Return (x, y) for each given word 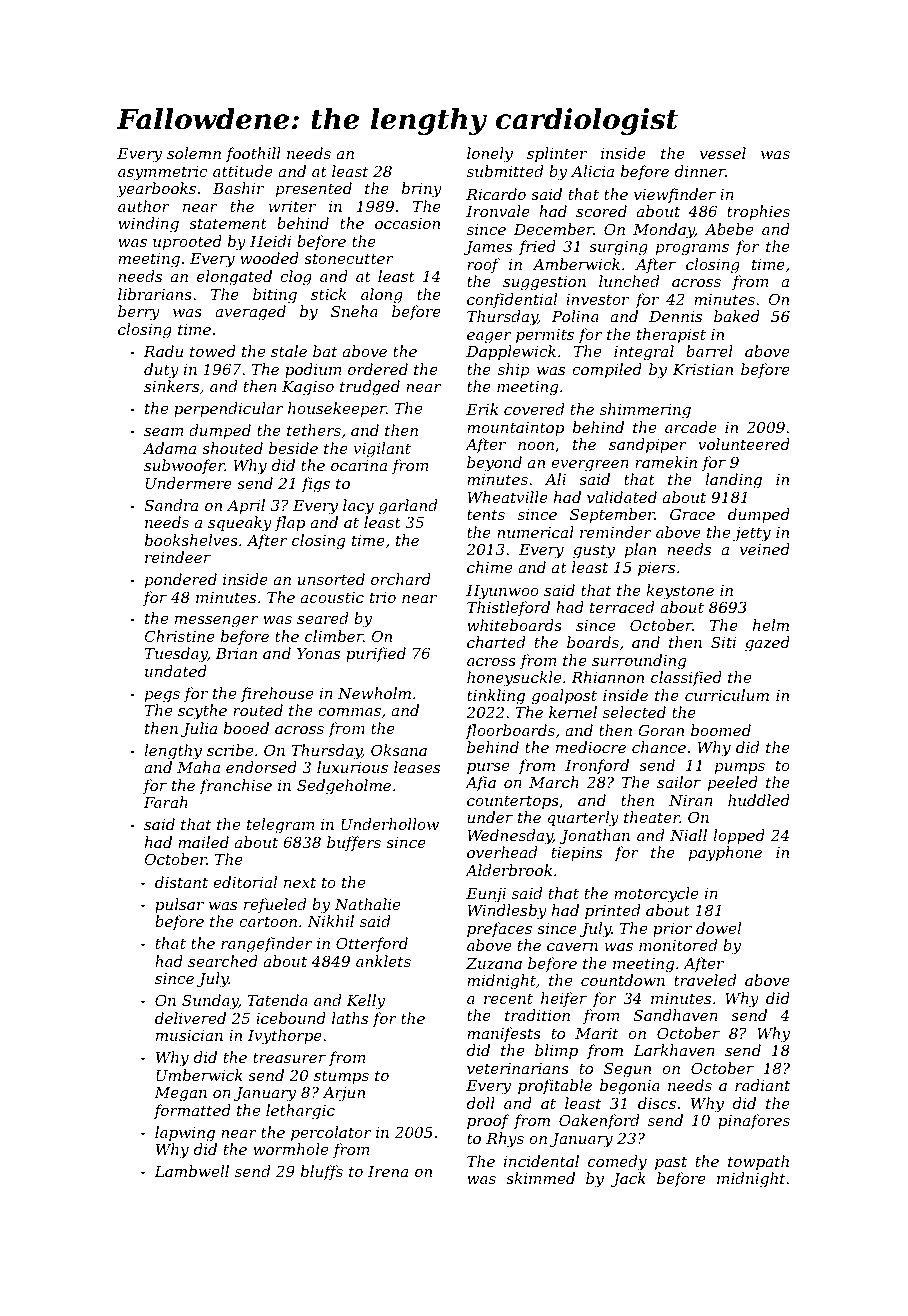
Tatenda (277, 1000)
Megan (180, 1094)
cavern (572, 947)
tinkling (496, 697)
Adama (169, 448)
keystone (680, 592)
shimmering (645, 411)
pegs (162, 697)
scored (601, 211)
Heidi (270, 241)
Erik (482, 409)
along (382, 296)
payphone (725, 854)
